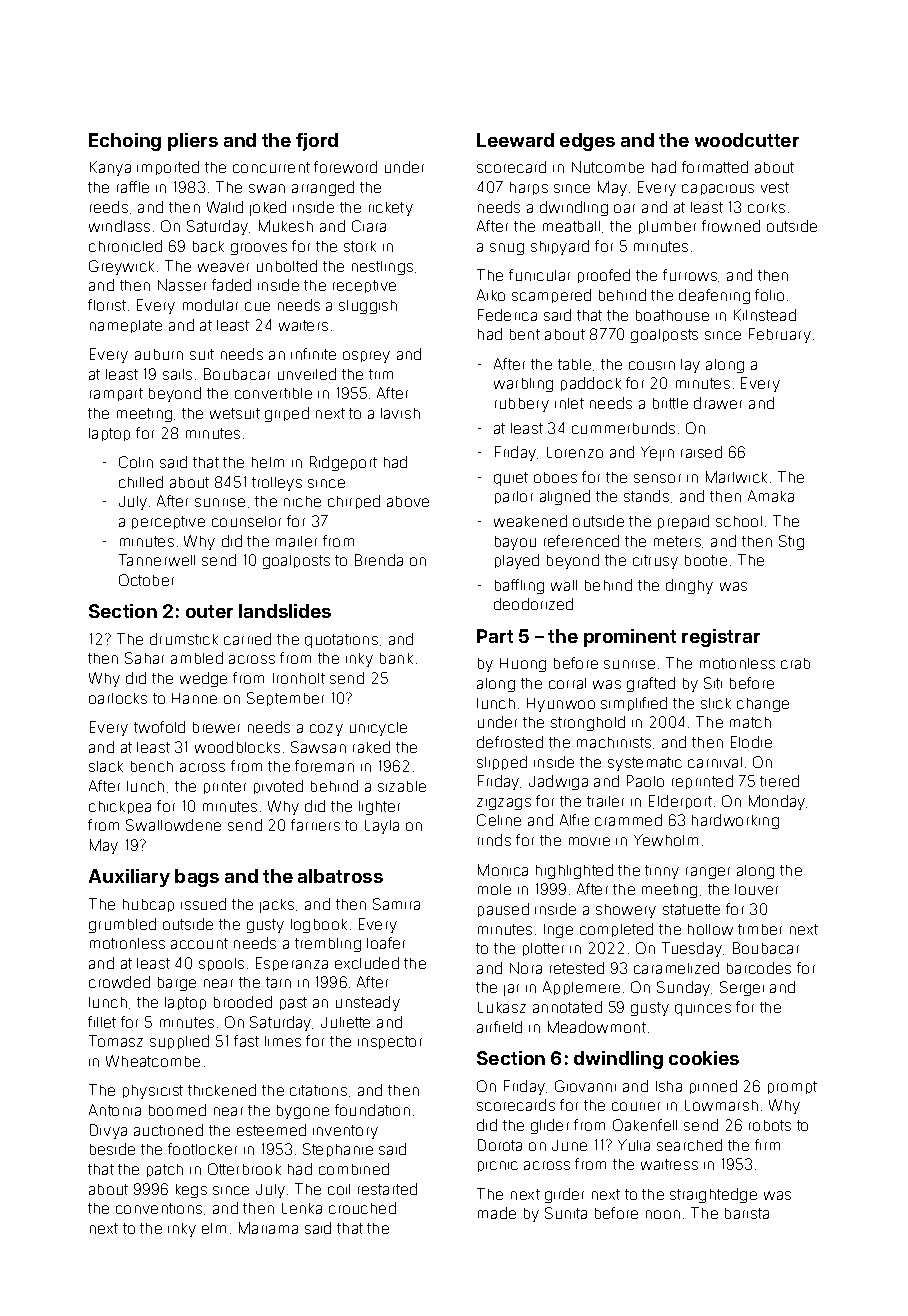 This screenshot has height=1316, width=908. Describe the element at coordinates (268, 208) in the screenshot. I see `joked` at that location.
